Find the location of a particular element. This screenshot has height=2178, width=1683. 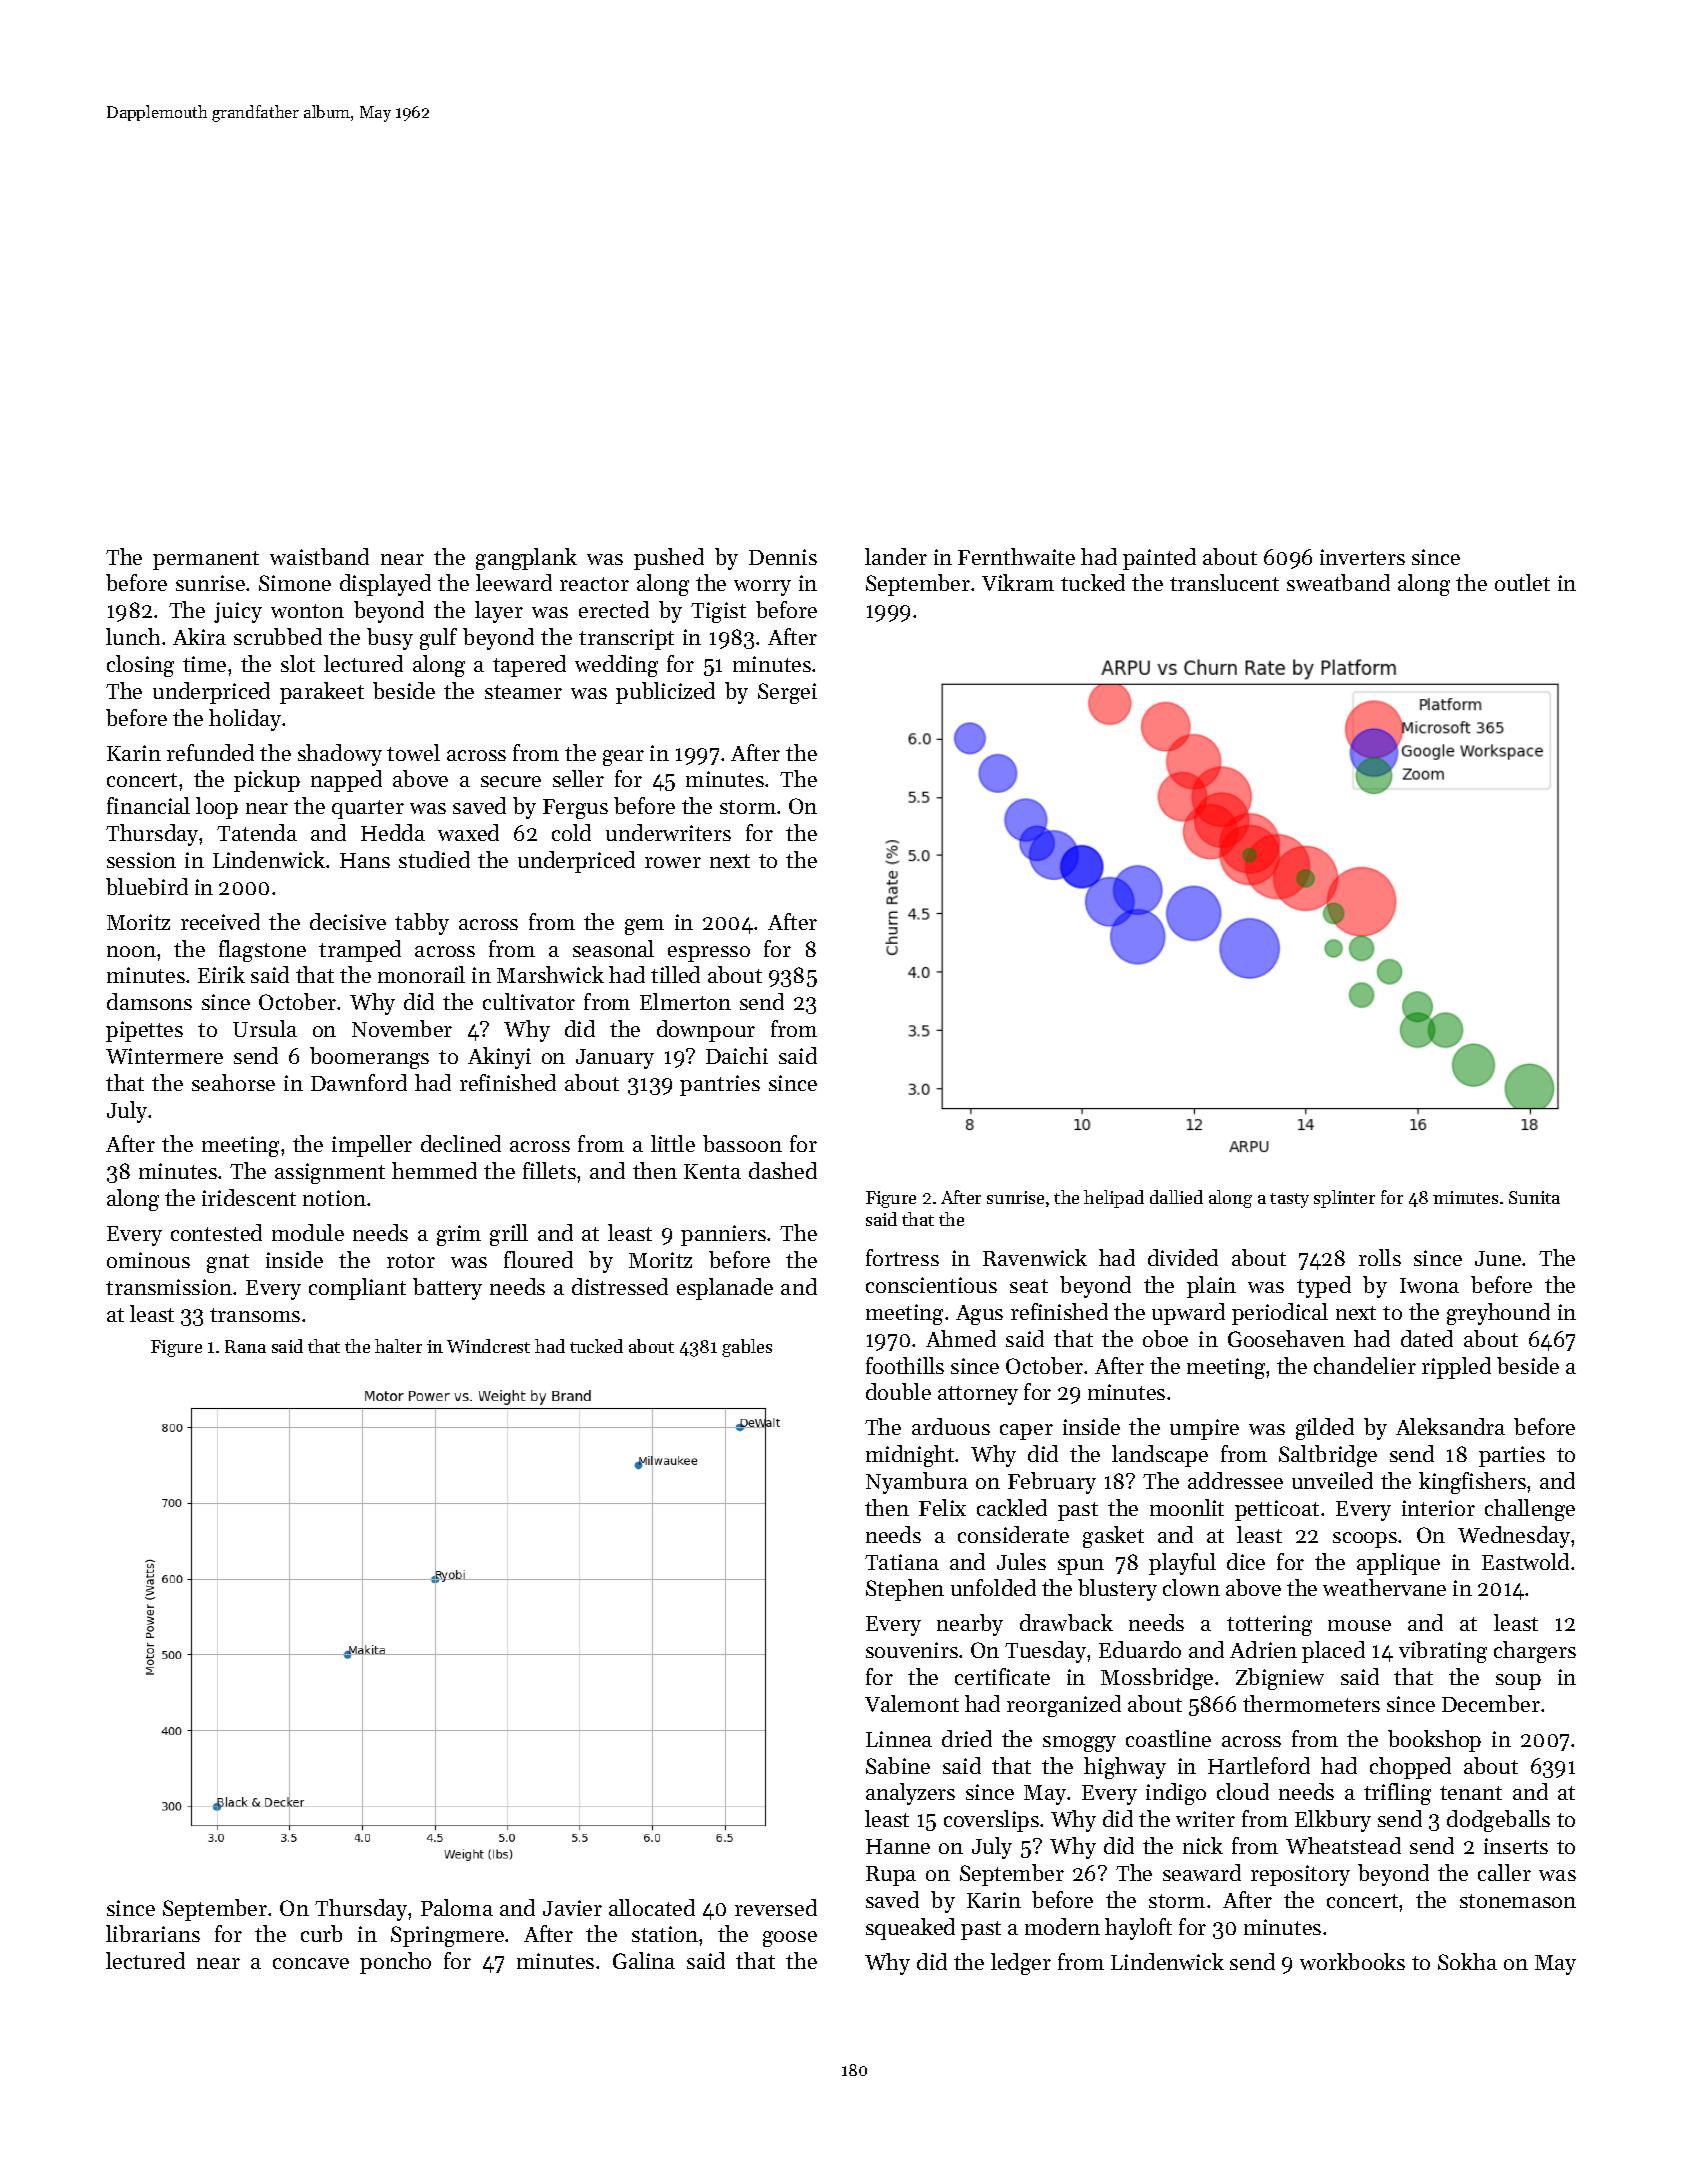

helipad is located at coordinates (1114, 1199).
